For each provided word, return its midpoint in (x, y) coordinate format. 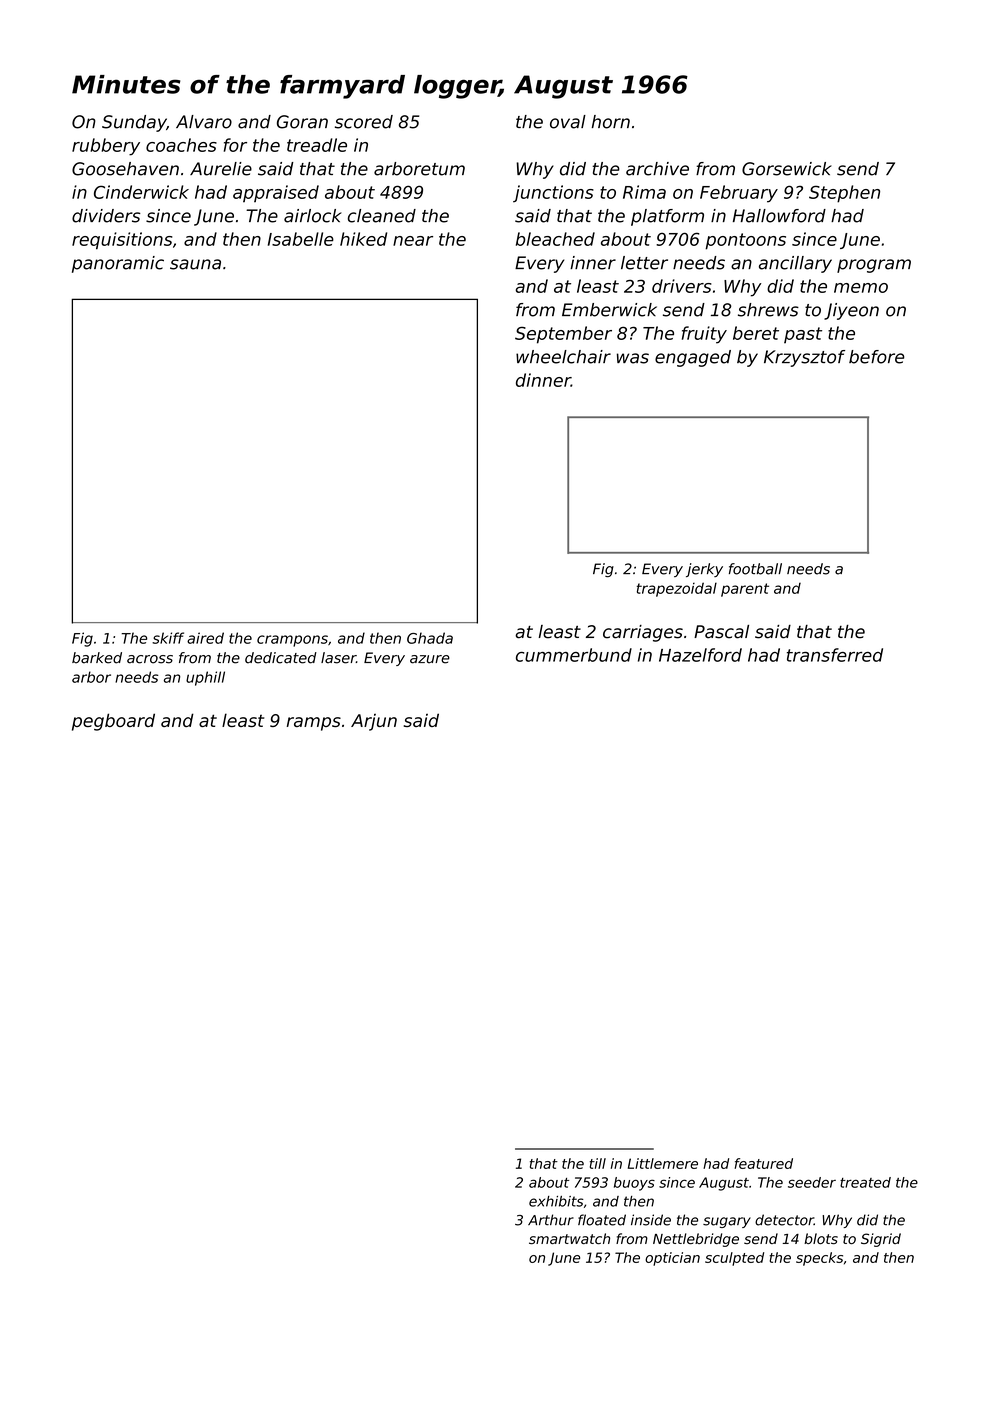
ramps (314, 724)
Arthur (551, 1220)
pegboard (113, 722)
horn (611, 122)
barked (97, 658)
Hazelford (700, 655)
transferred (835, 655)
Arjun (374, 722)
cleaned (382, 216)
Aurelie (221, 169)
